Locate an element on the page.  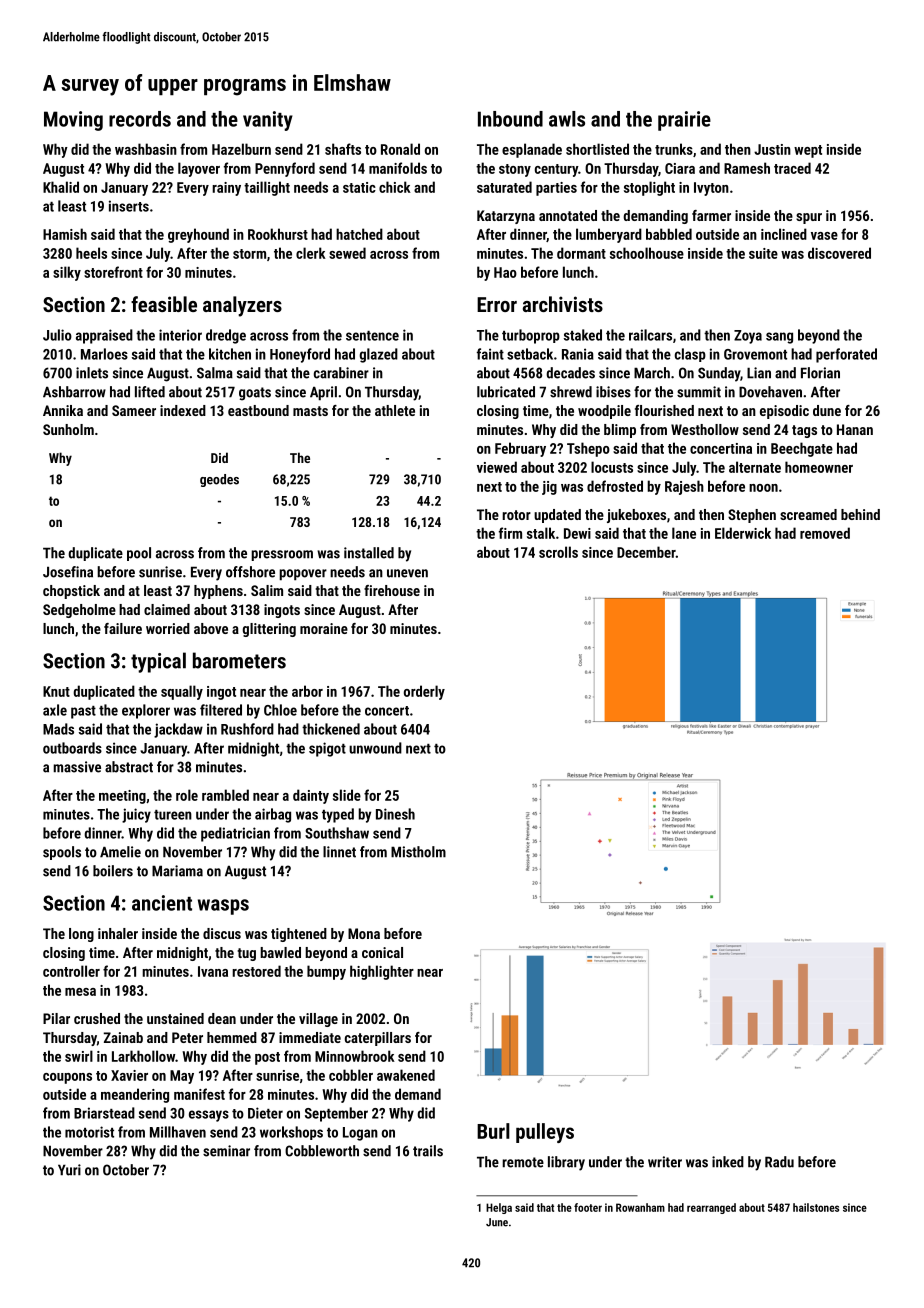
Mistholm is located at coordinates (418, 852).
